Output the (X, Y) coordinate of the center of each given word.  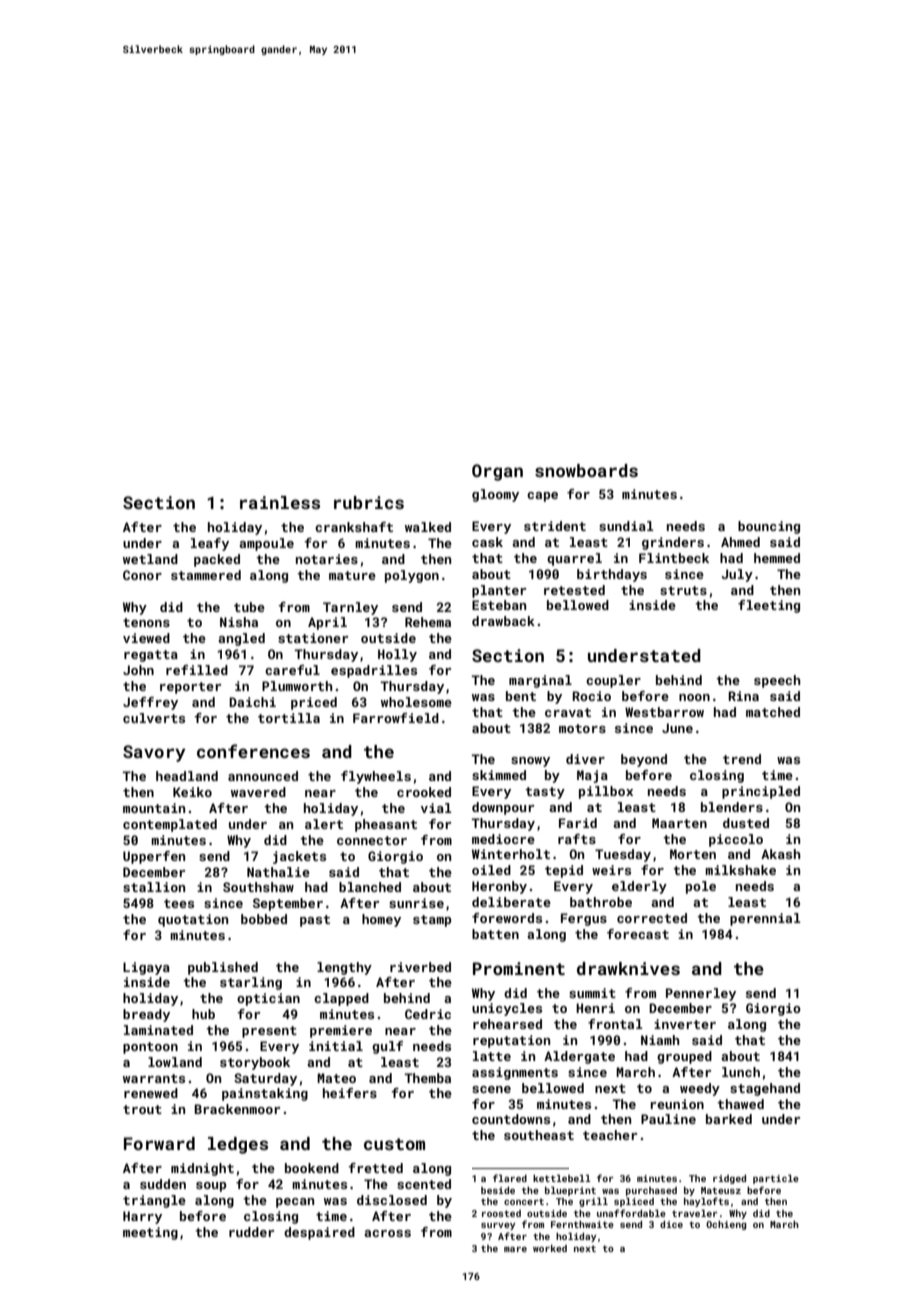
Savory (154, 753)
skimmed (499, 775)
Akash (781, 854)
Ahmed (740, 542)
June (677, 728)
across (387, 1233)
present (269, 1032)
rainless (280, 502)
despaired (319, 1233)
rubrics (369, 502)
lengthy (344, 968)
